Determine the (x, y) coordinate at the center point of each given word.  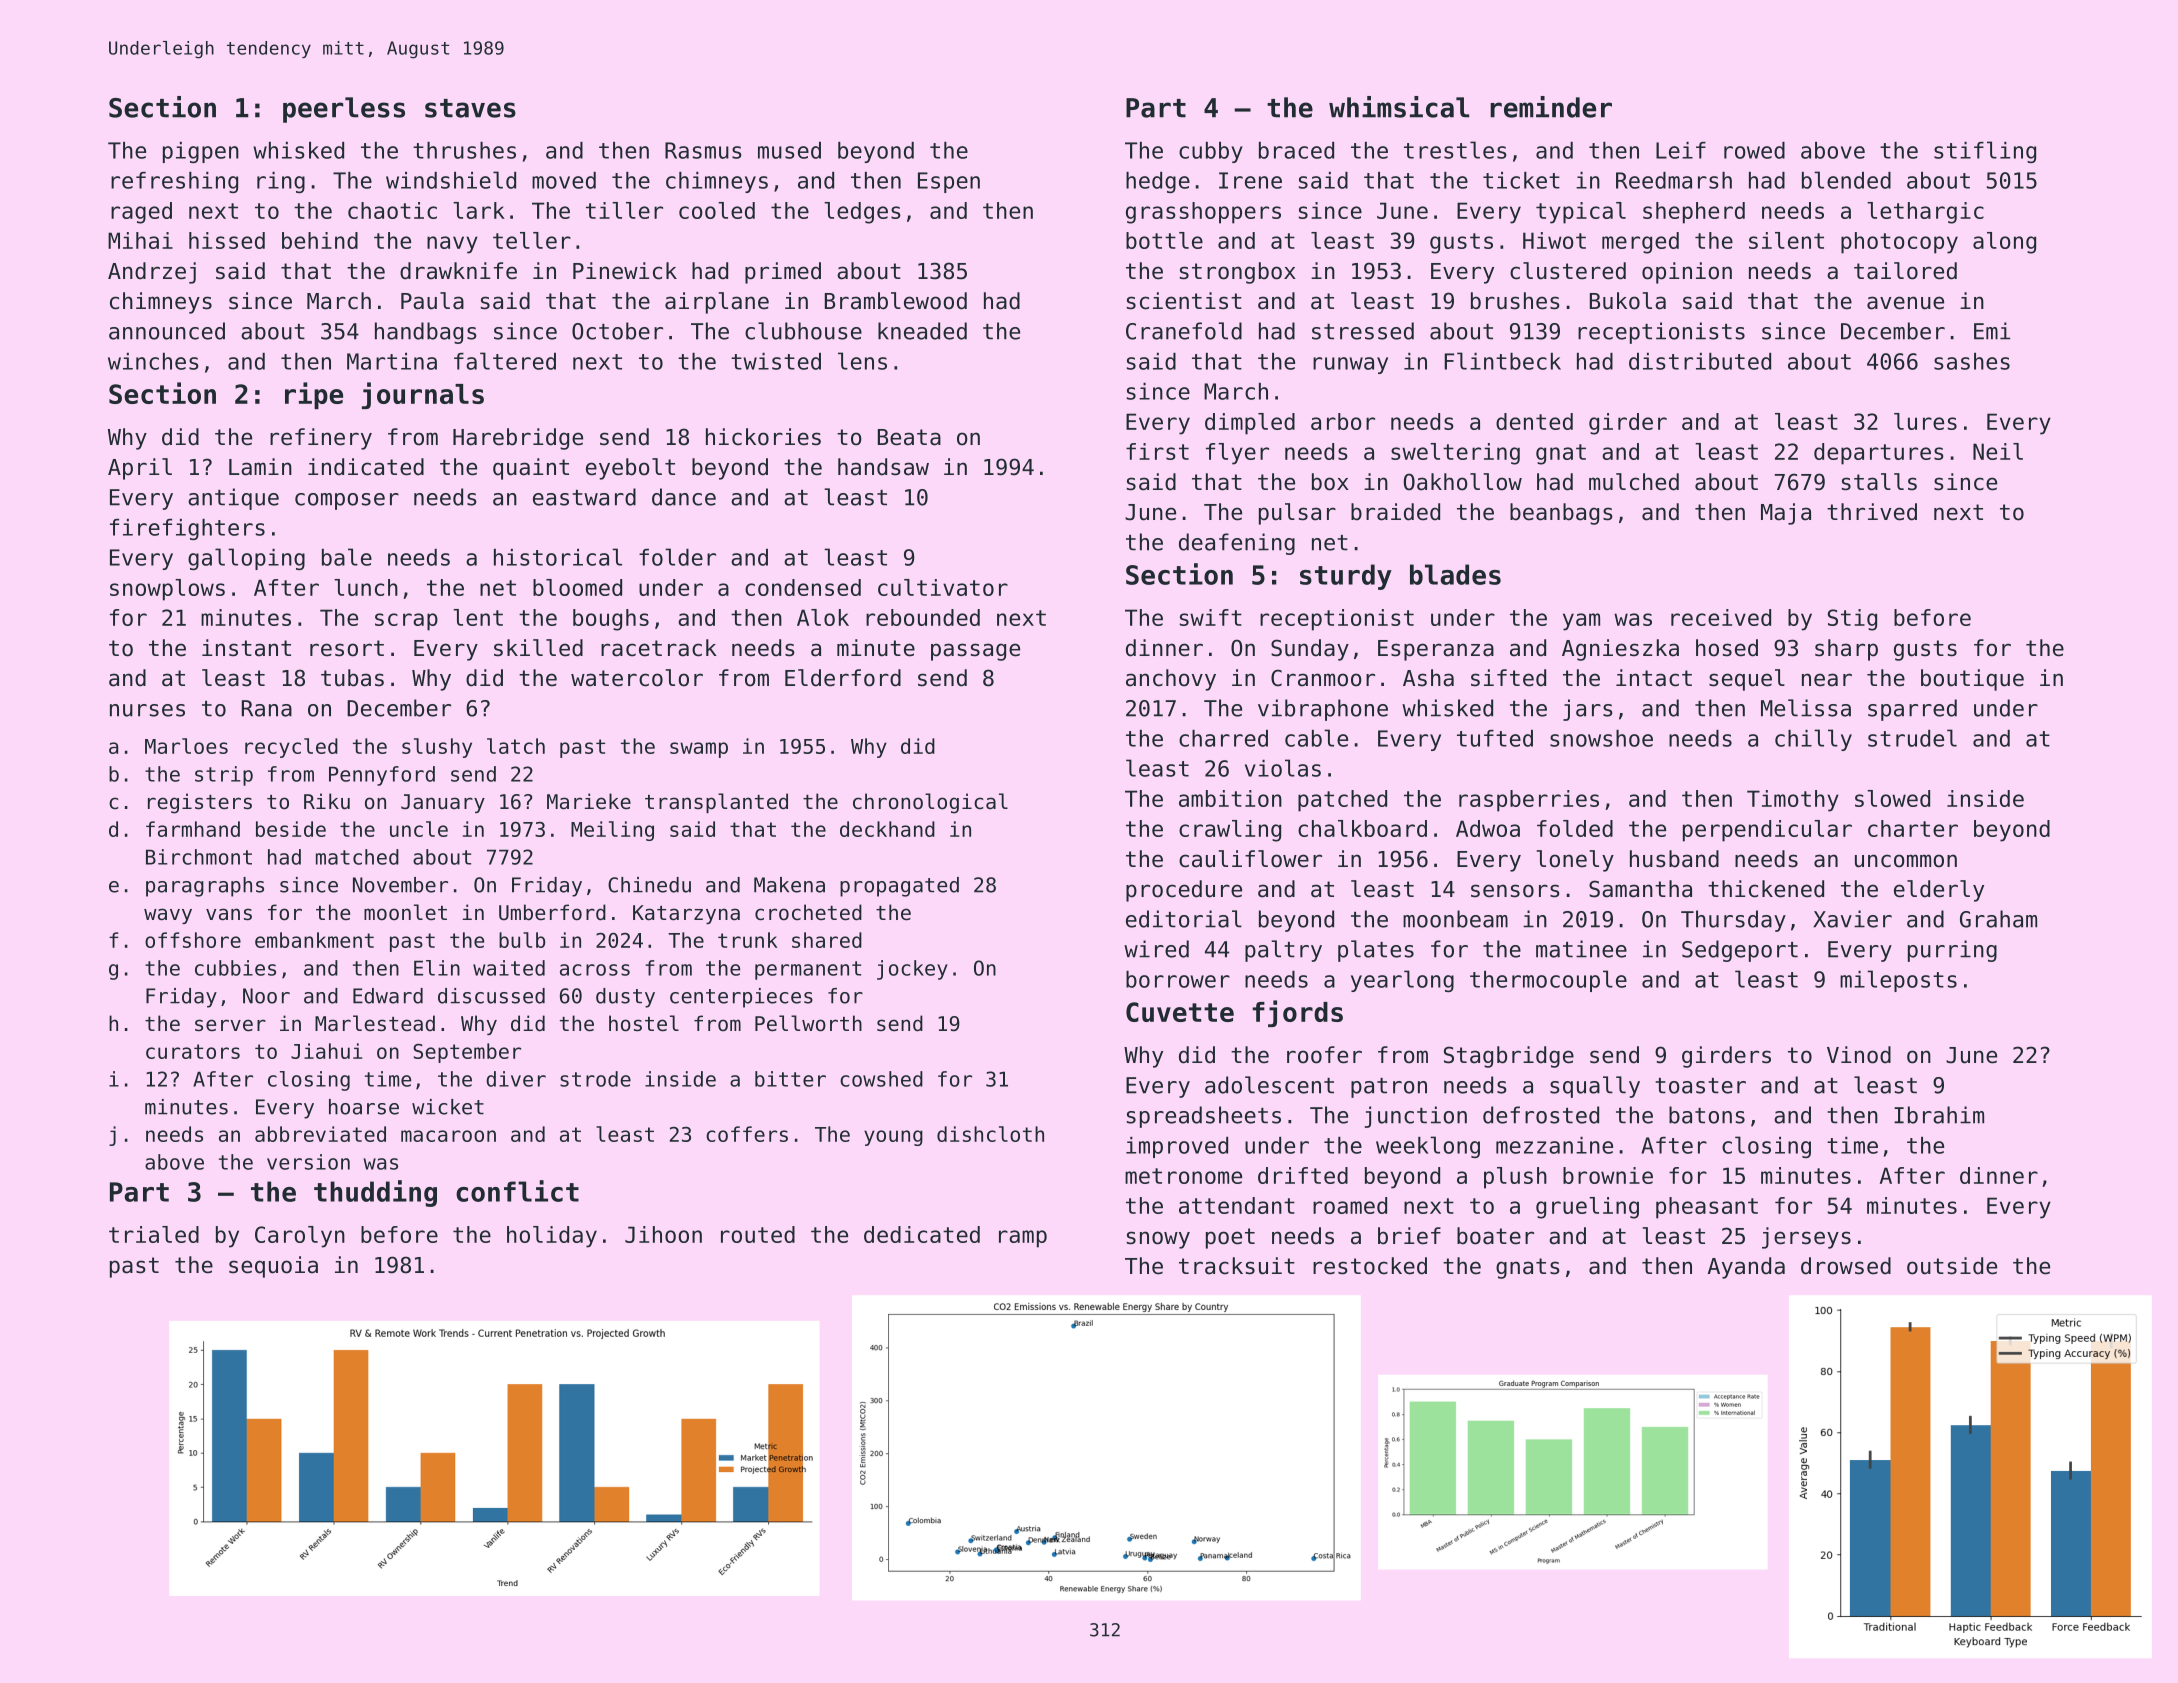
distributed (1700, 361)
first (1157, 451)
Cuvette (1180, 1012)
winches (153, 361)
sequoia (273, 1267)
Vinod (1859, 1055)
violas (1283, 768)
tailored (1905, 271)
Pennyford (382, 776)
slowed (1892, 798)
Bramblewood (896, 301)
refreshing (174, 182)
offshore (193, 940)
